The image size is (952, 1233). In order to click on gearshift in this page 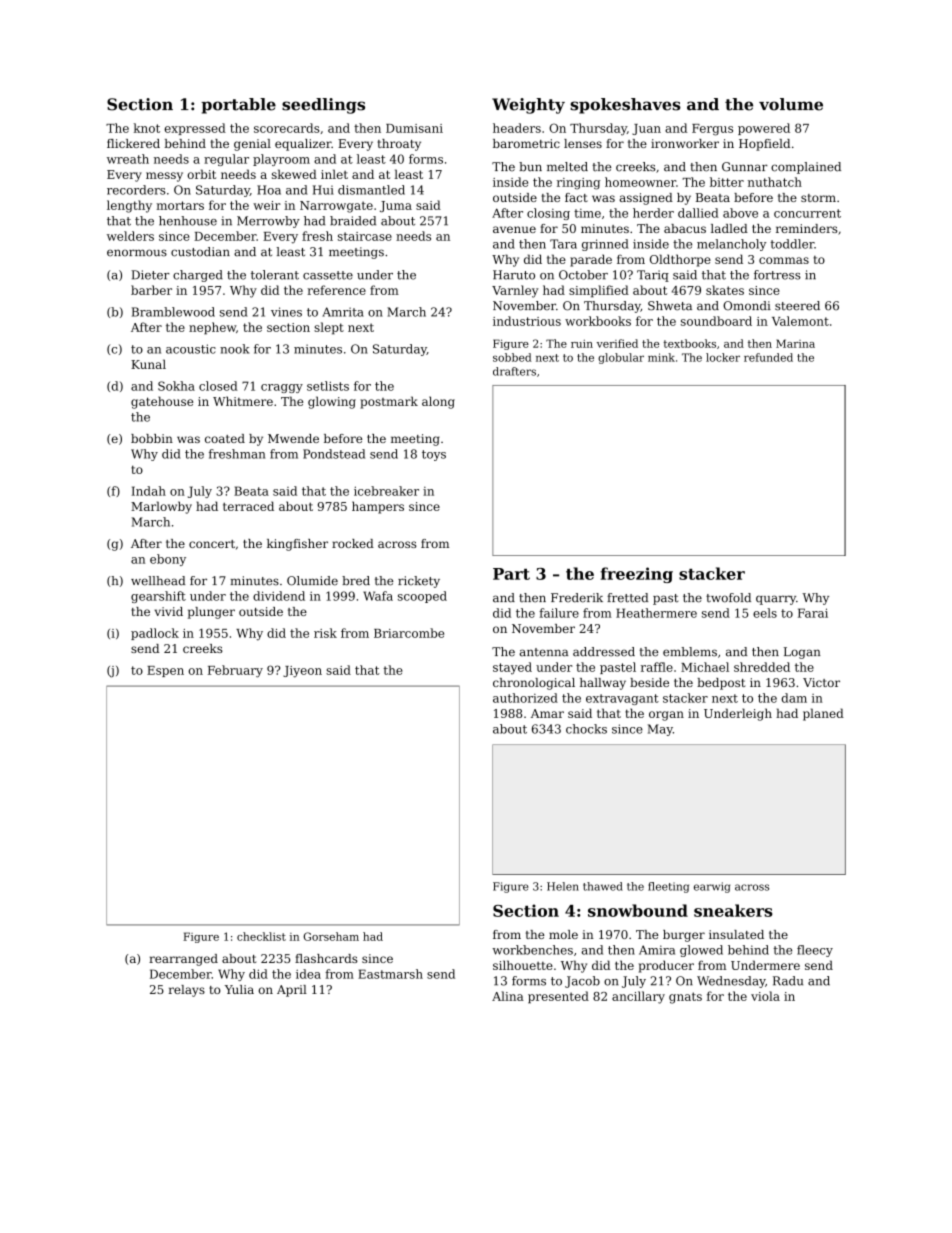, I will do `click(158, 597)`.
